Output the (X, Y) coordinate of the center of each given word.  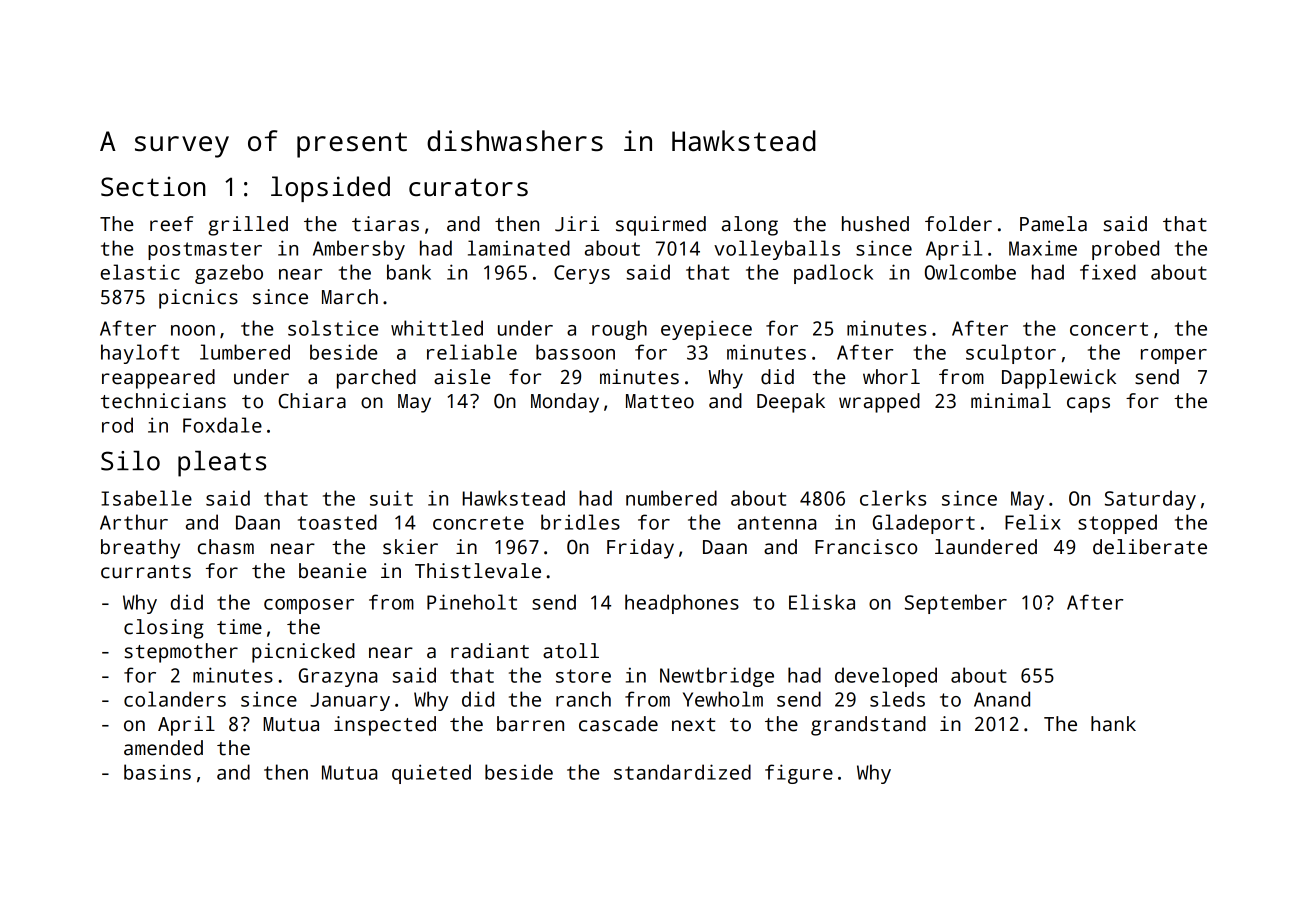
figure (799, 774)
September (956, 604)
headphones (682, 604)
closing (164, 629)
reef (171, 224)
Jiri (577, 224)
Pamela (1053, 224)
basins (157, 772)
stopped (1117, 524)
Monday (565, 403)
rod (117, 425)
